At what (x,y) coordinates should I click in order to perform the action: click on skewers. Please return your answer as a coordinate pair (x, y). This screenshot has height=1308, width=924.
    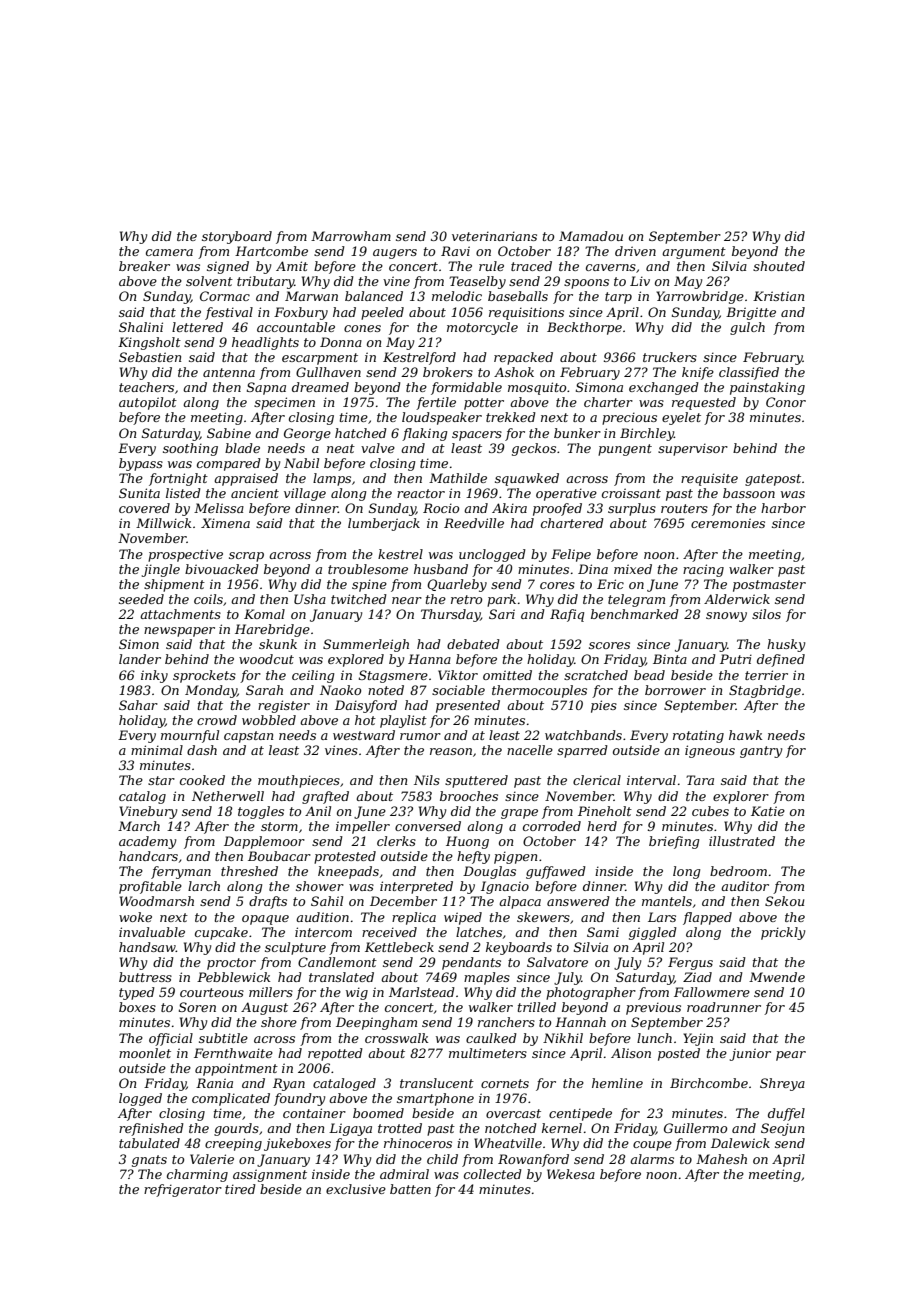
    Looking at the image, I should click on (543, 917).
